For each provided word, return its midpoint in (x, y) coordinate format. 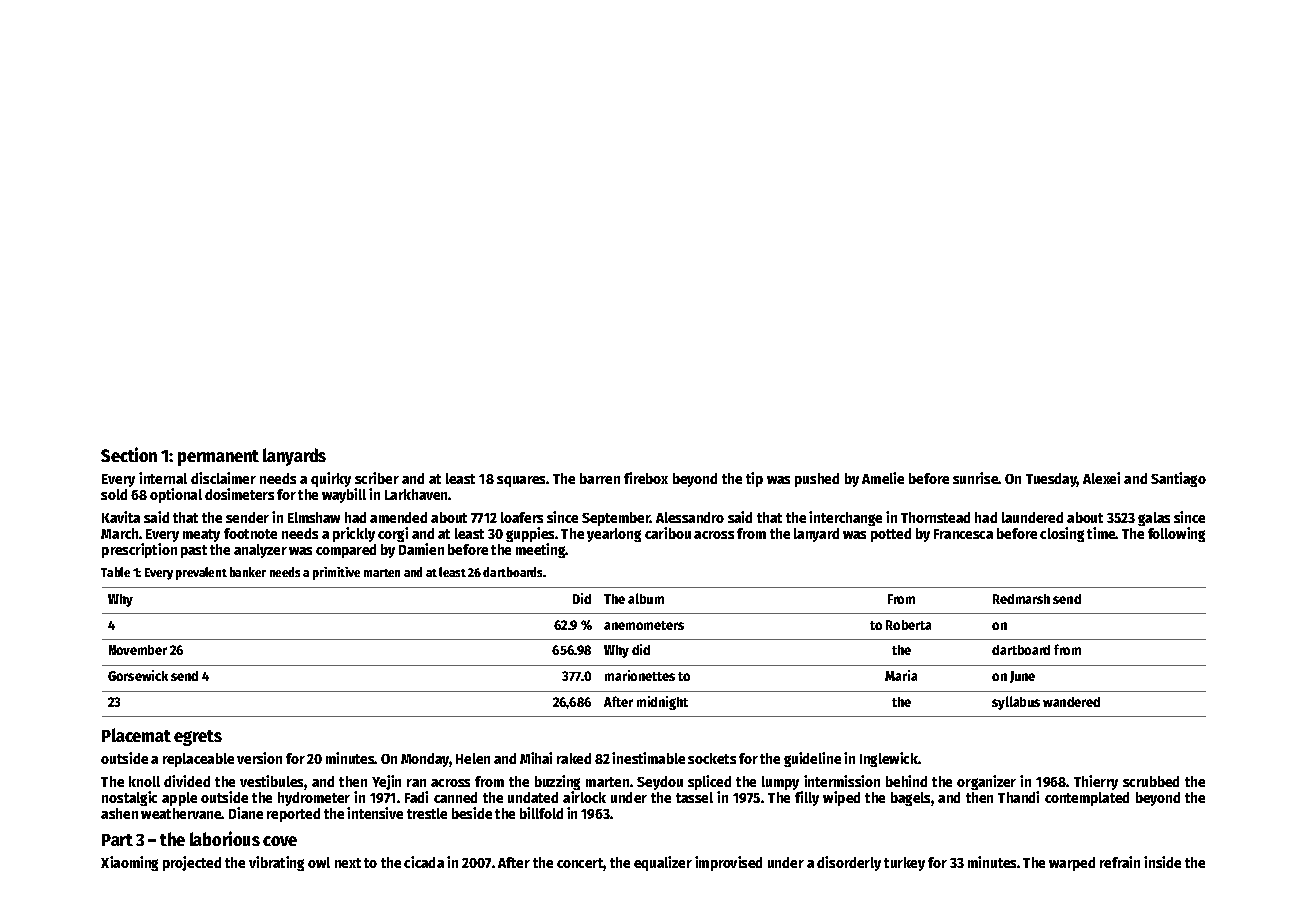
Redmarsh (1021, 599)
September (616, 519)
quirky (331, 479)
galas (1154, 519)
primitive (336, 573)
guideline (812, 759)
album (646, 598)
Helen (473, 758)
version (259, 758)
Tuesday (1051, 480)
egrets (198, 738)
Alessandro (690, 517)
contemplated (1087, 799)
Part (117, 840)
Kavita (121, 517)
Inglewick (889, 759)
